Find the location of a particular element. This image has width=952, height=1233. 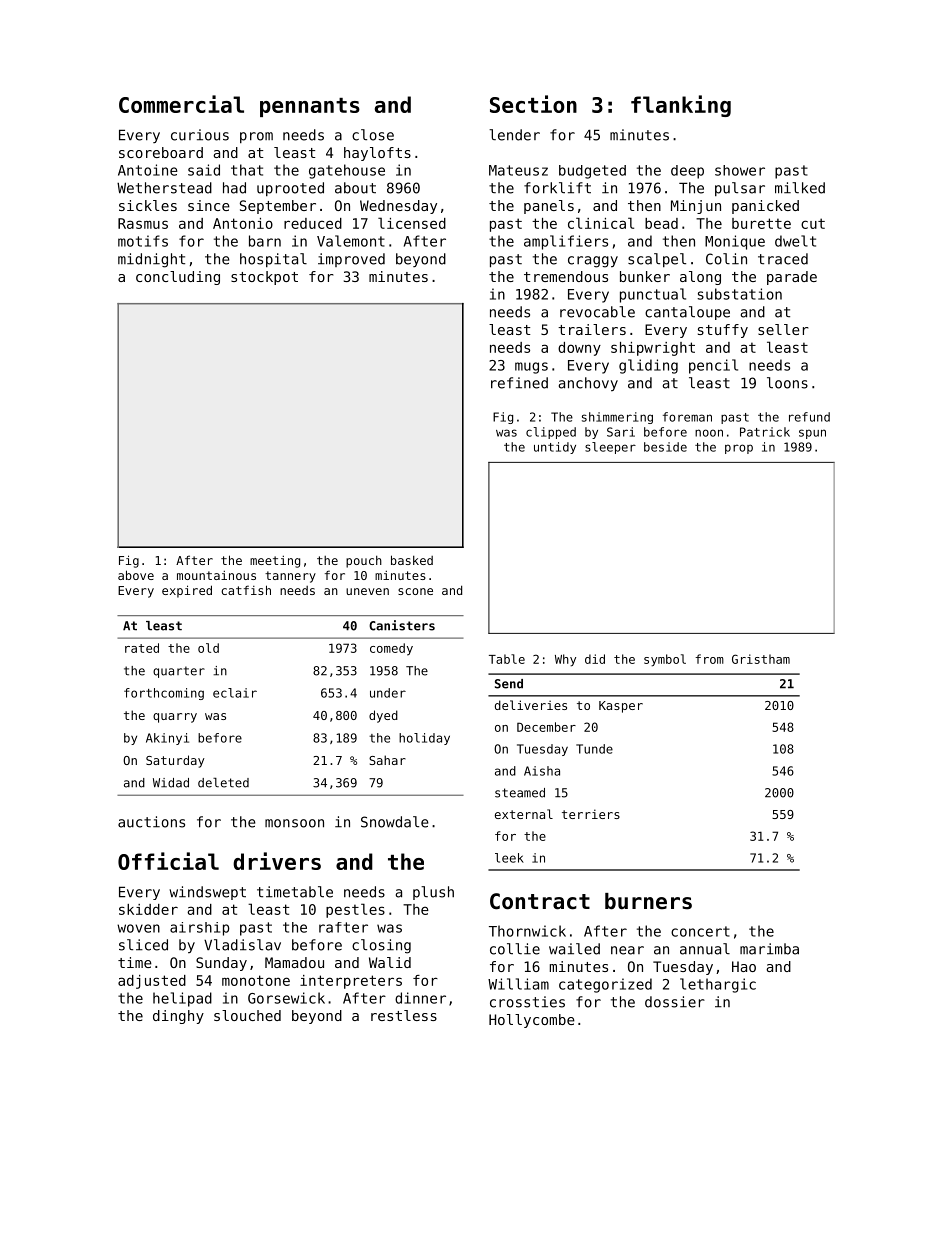

basked is located at coordinates (412, 560).
